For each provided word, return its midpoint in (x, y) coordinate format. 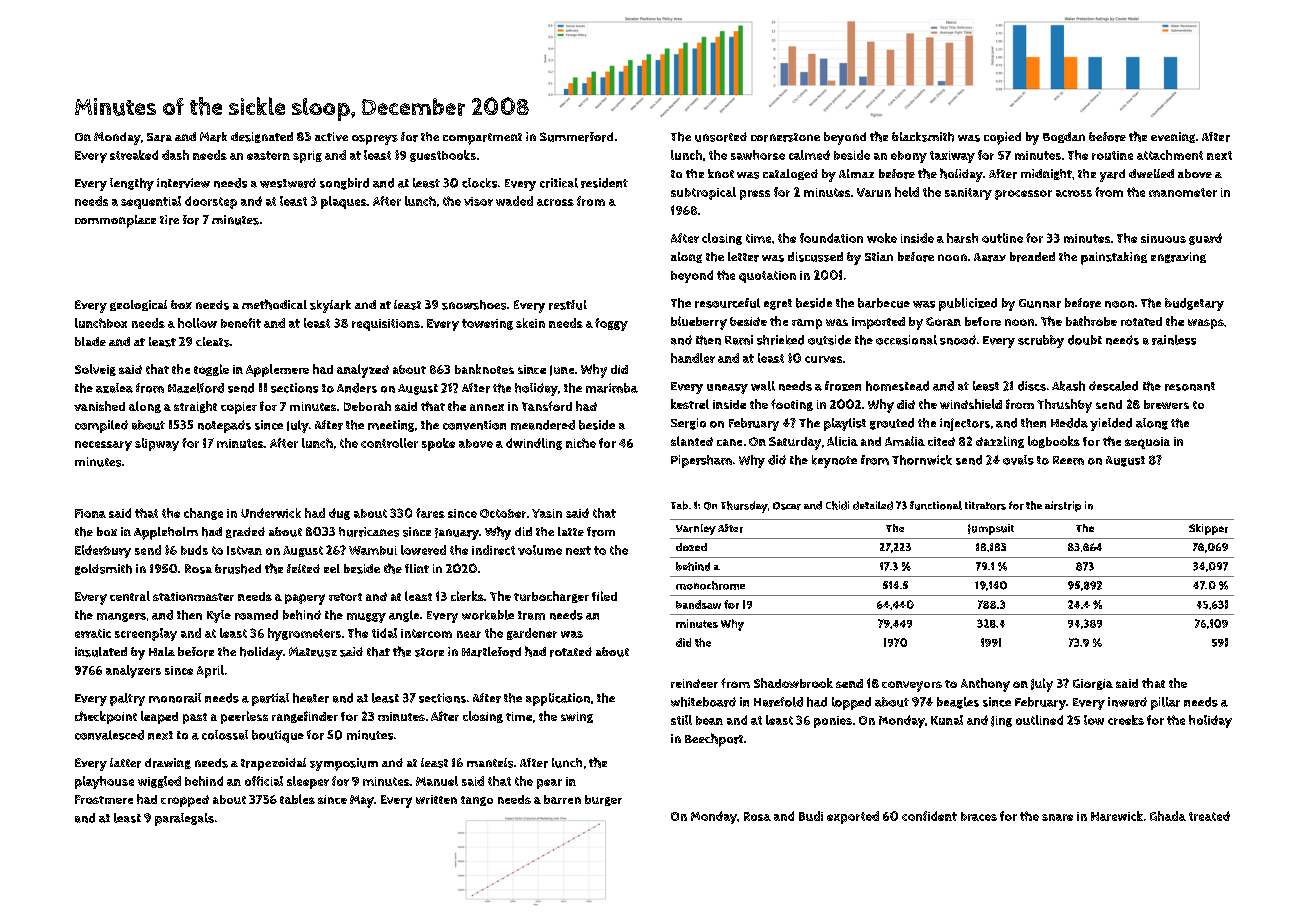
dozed (691, 547)
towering (487, 324)
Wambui (373, 550)
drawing (168, 763)
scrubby (1041, 341)
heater (311, 698)
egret (778, 304)
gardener (532, 634)
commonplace (115, 221)
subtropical (703, 193)
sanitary (968, 194)
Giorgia (1093, 684)
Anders (357, 388)
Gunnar (1040, 303)
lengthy (132, 184)
